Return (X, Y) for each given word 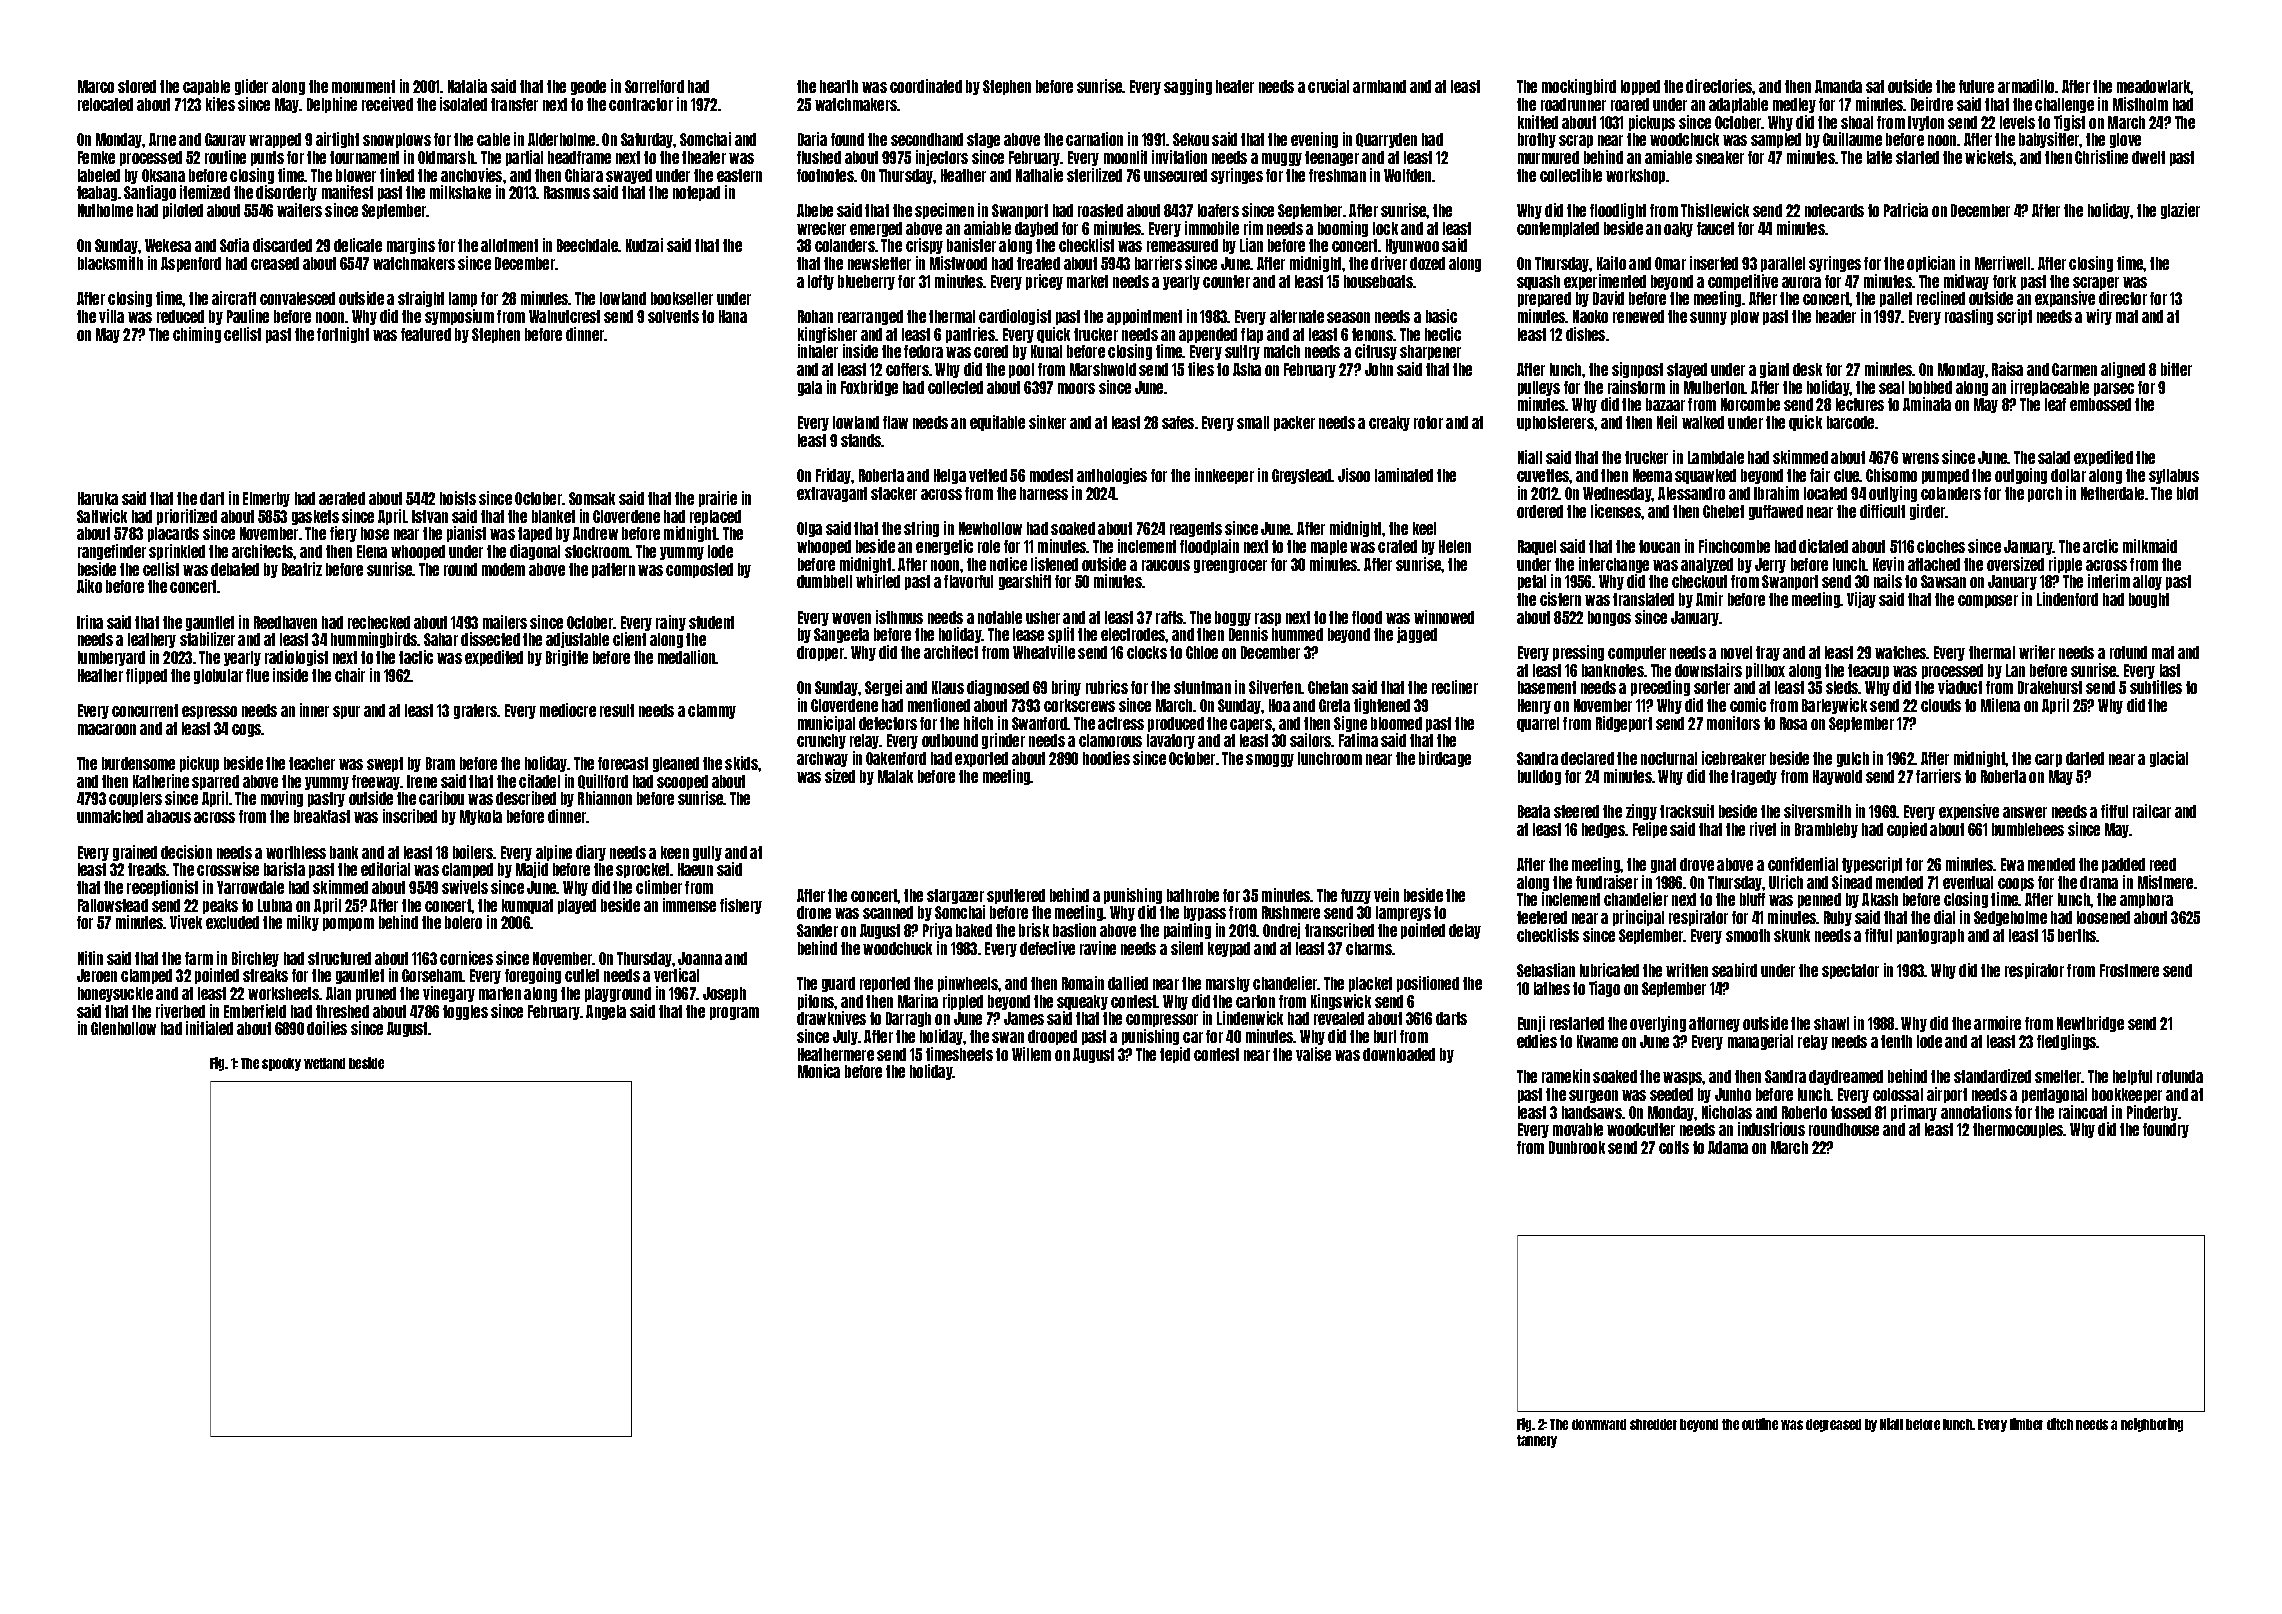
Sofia (234, 245)
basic (1441, 316)
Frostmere (2129, 970)
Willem (1031, 1054)
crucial (1328, 86)
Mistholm (2140, 104)
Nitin (90, 958)
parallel (1783, 264)
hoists (458, 498)
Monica (819, 1071)
